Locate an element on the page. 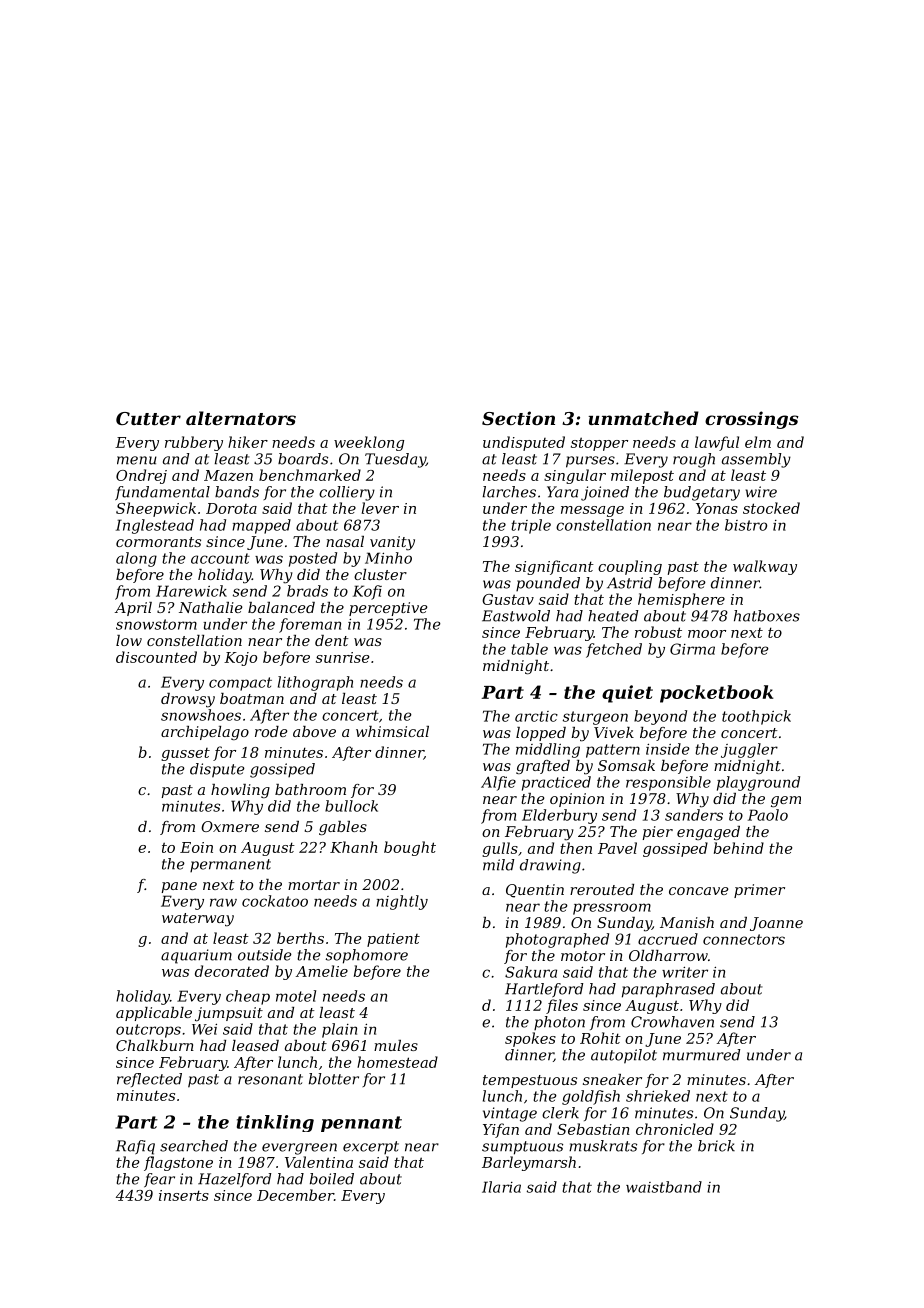 The image size is (924, 1308). Amelie is located at coordinates (322, 971).
